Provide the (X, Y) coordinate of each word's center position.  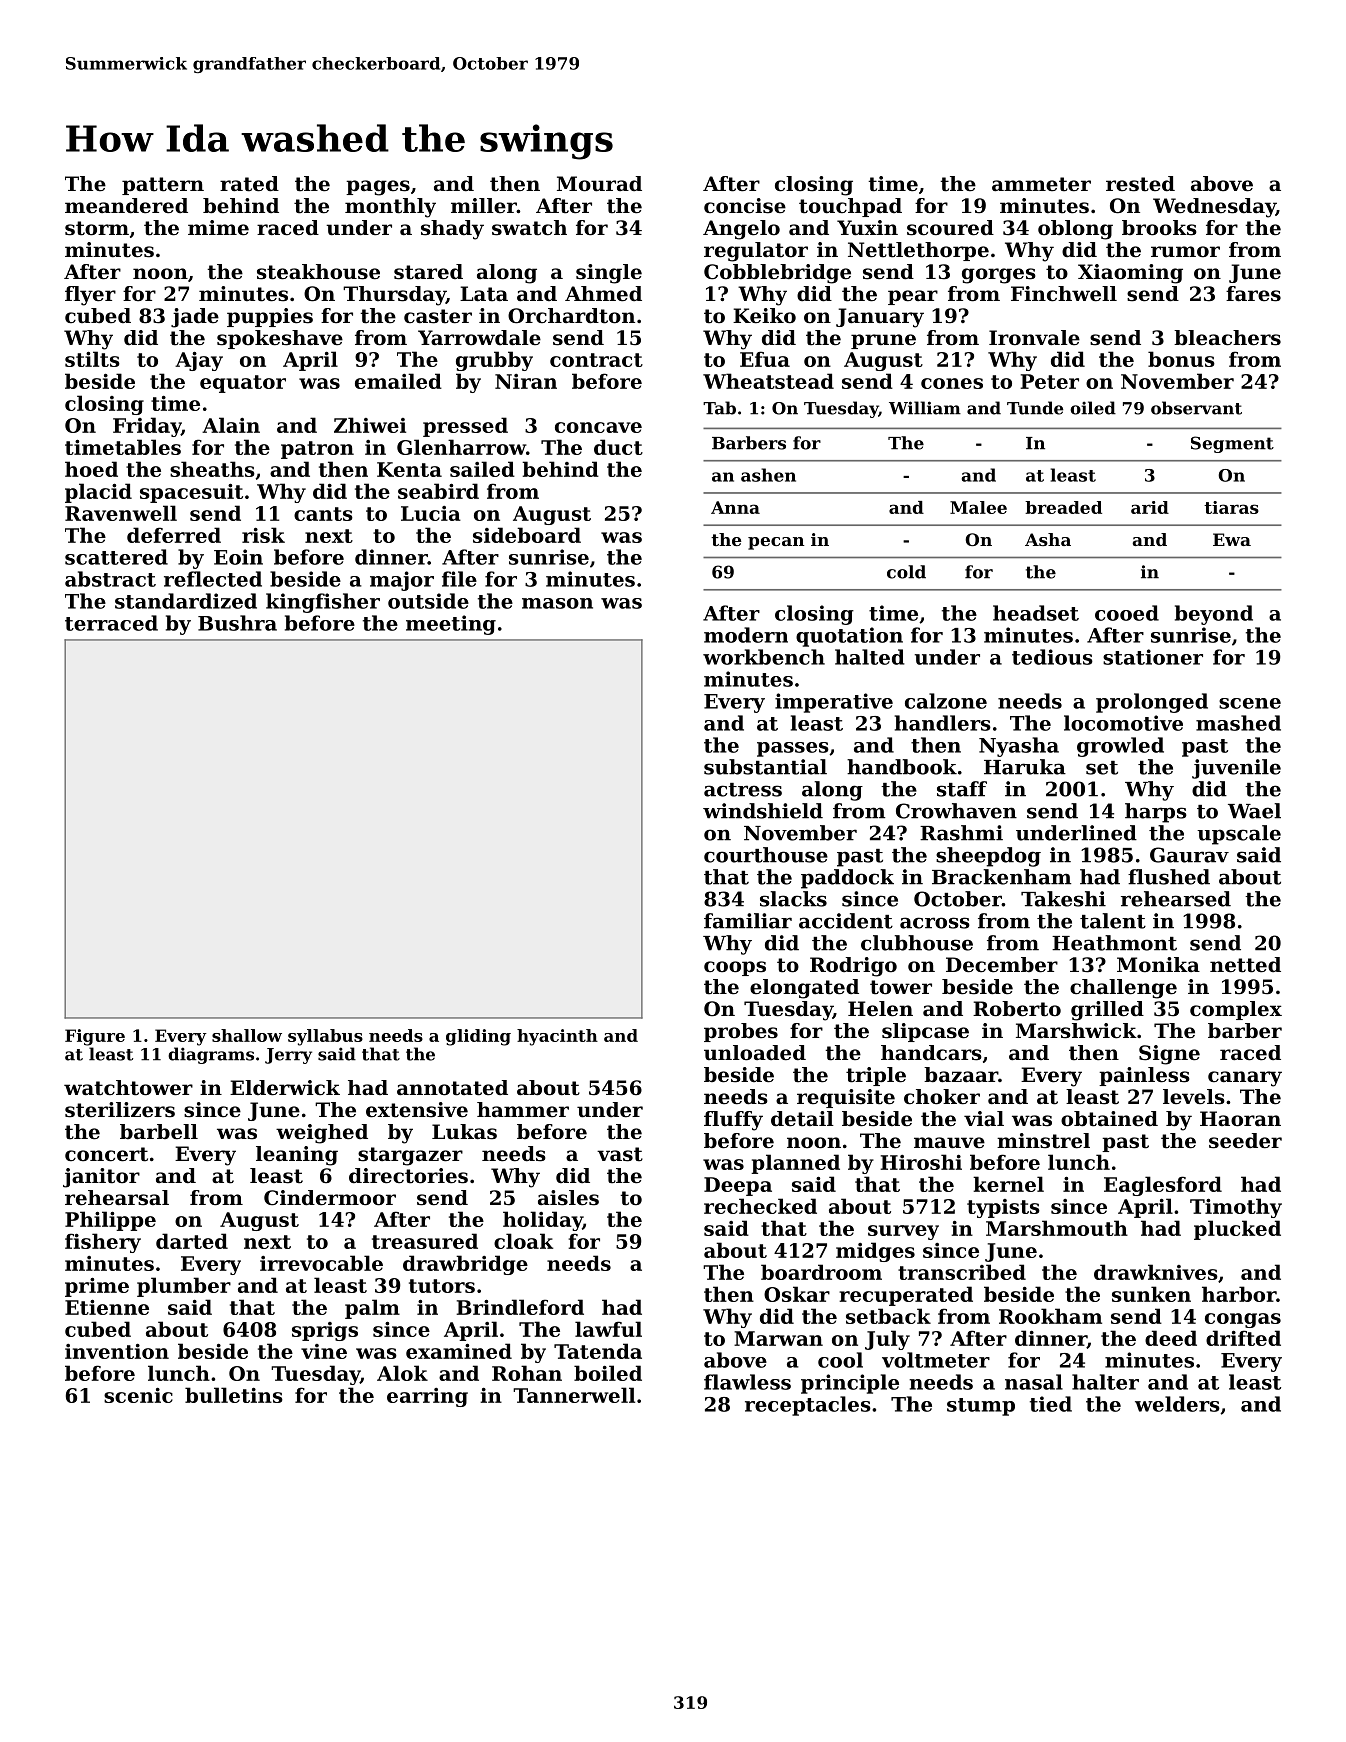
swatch (529, 228)
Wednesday (1214, 208)
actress (743, 790)
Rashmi (961, 833)
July (887, 1340)
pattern (163, 186)
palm (372, 1309)
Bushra (237, 623)
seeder (1245, 1141)
